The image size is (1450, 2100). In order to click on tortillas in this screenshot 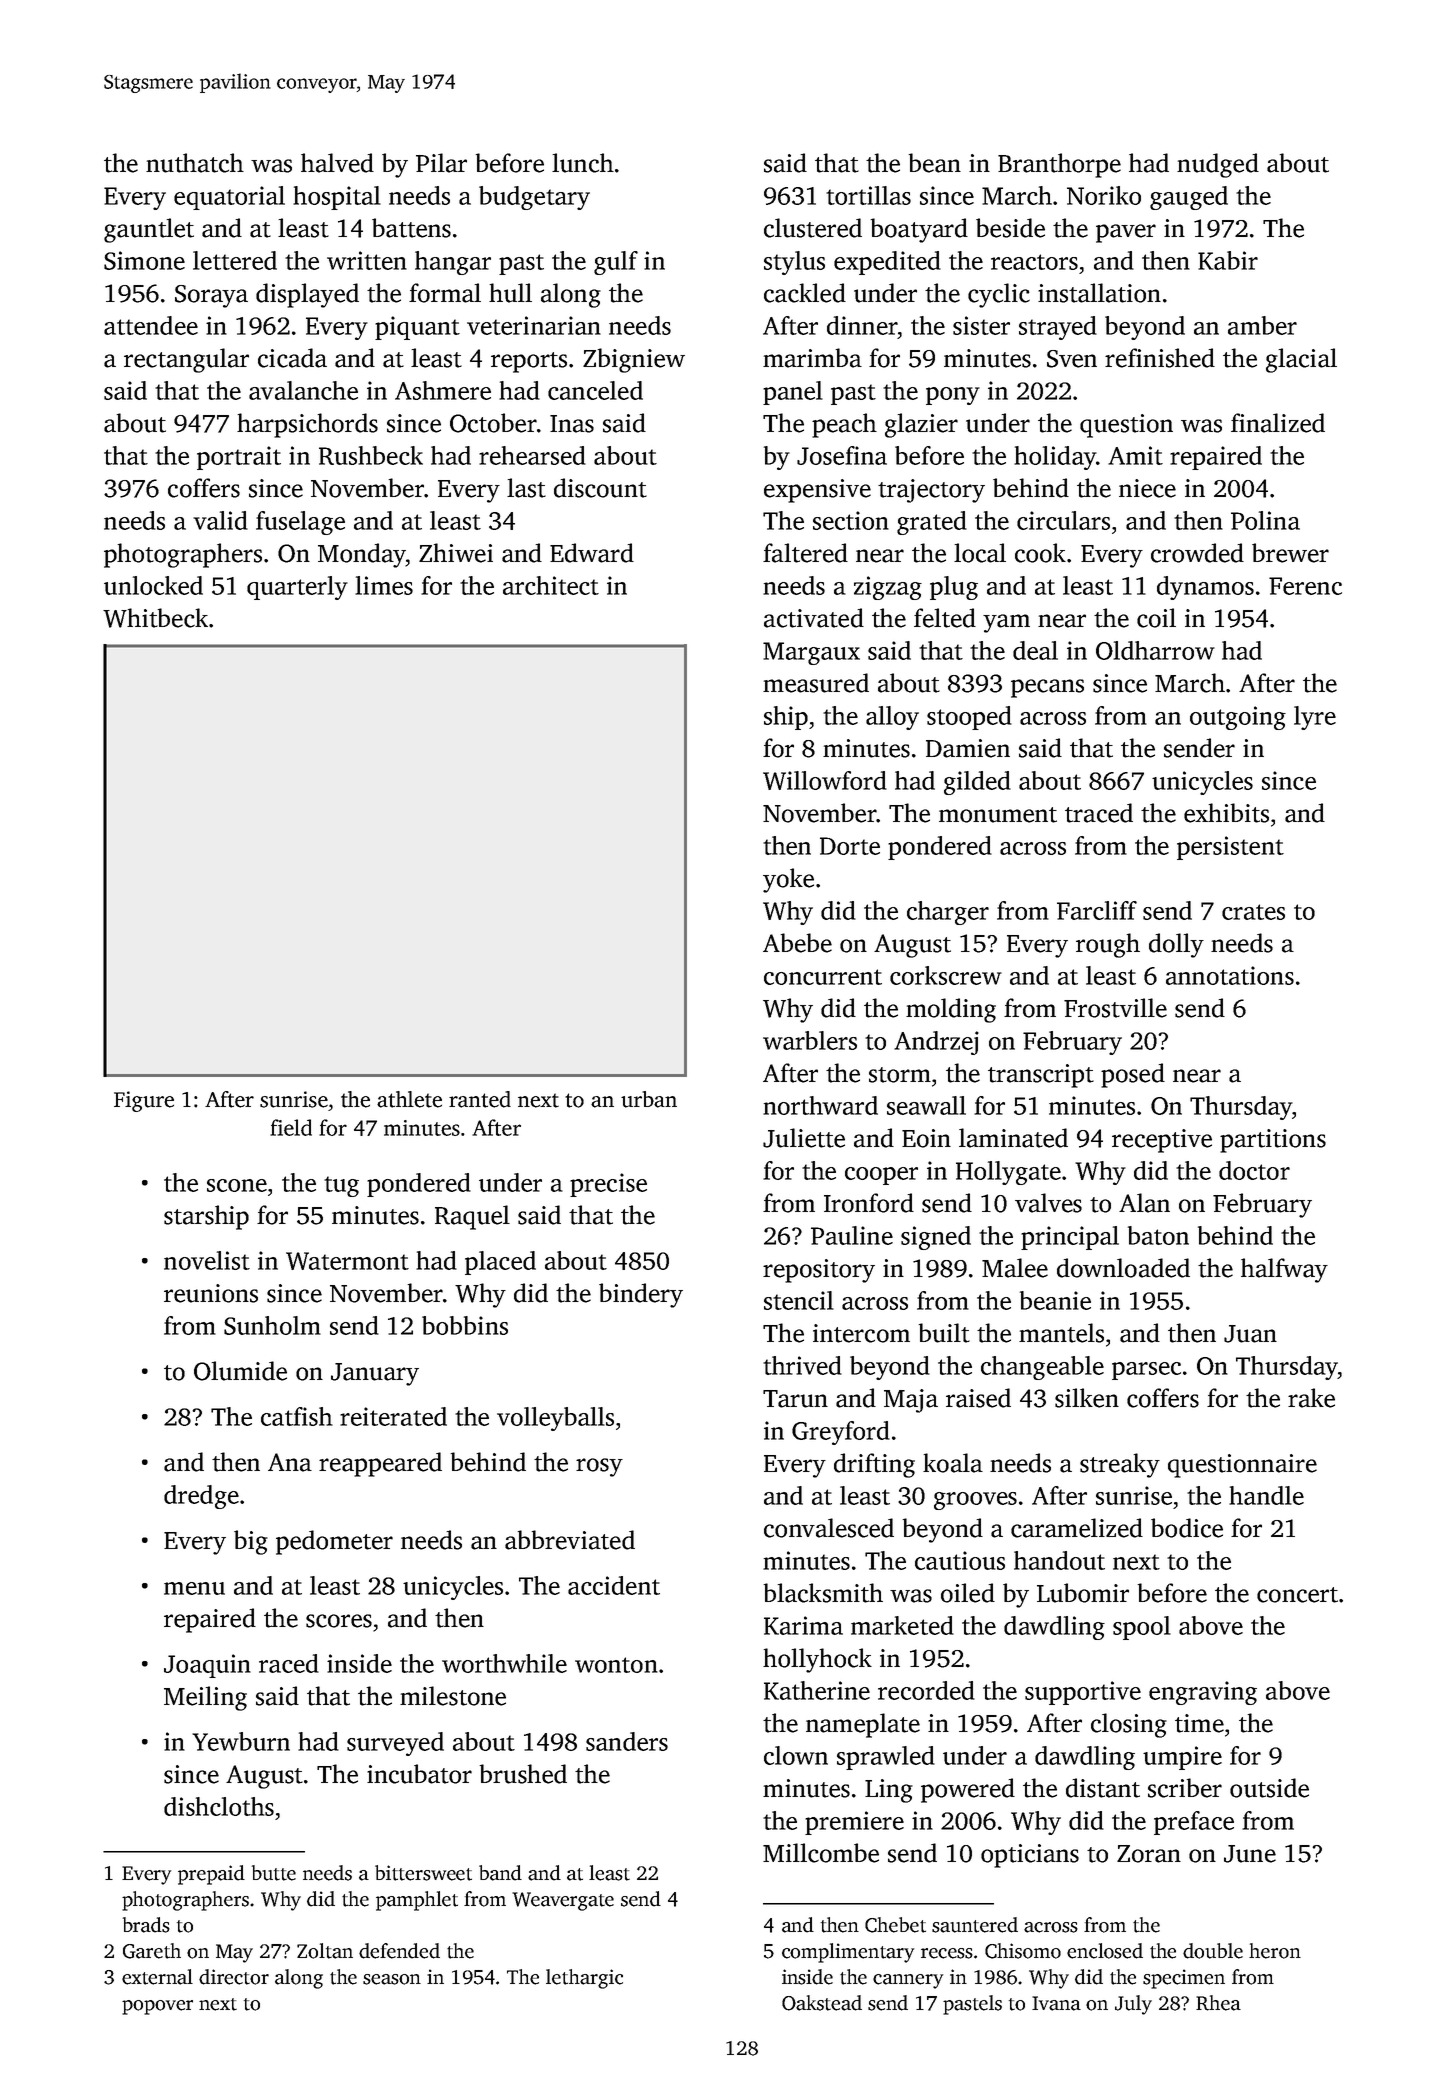, I will do `click(868, 195)`.
